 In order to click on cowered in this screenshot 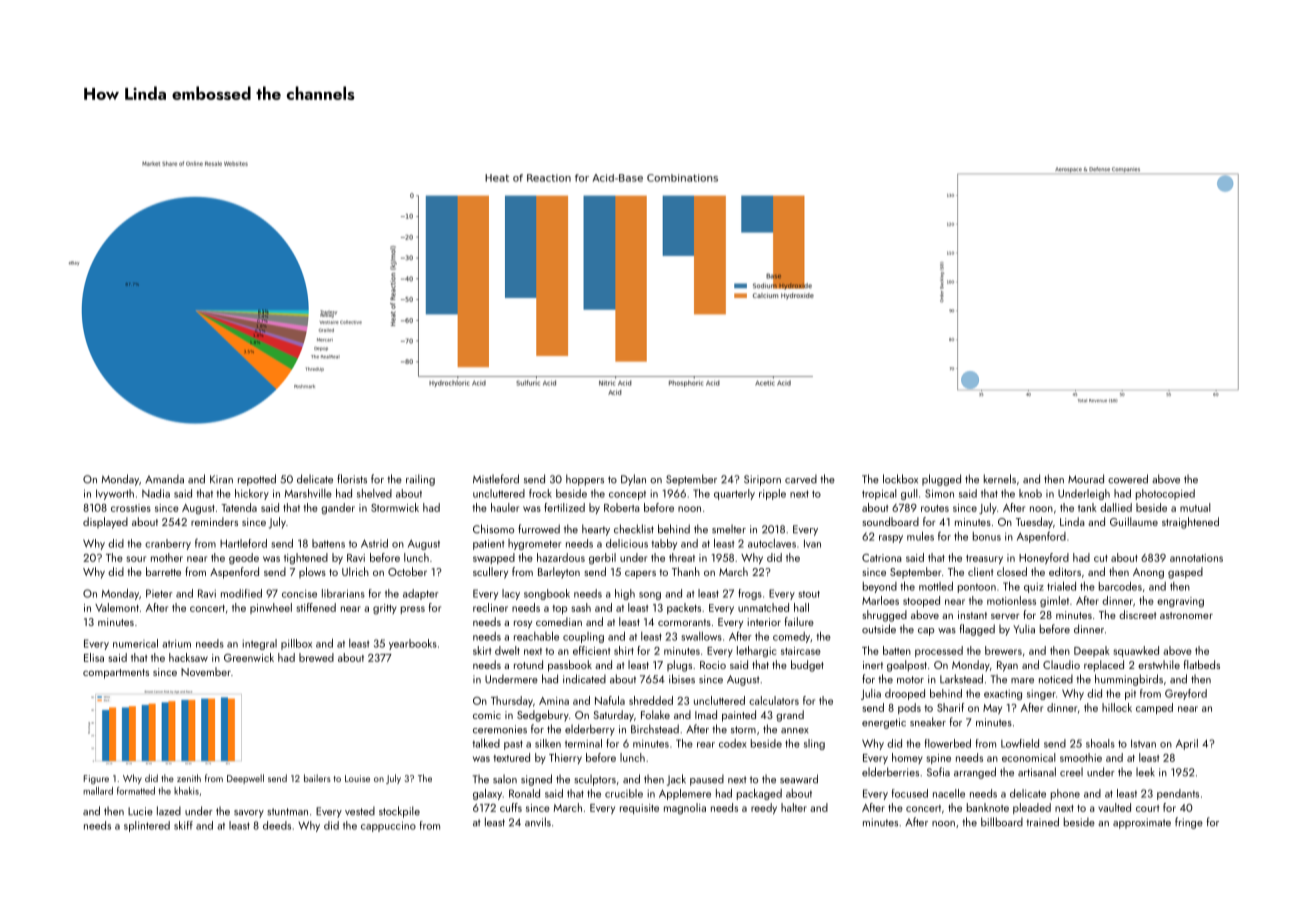, I will do `click(1128, 479)`.
